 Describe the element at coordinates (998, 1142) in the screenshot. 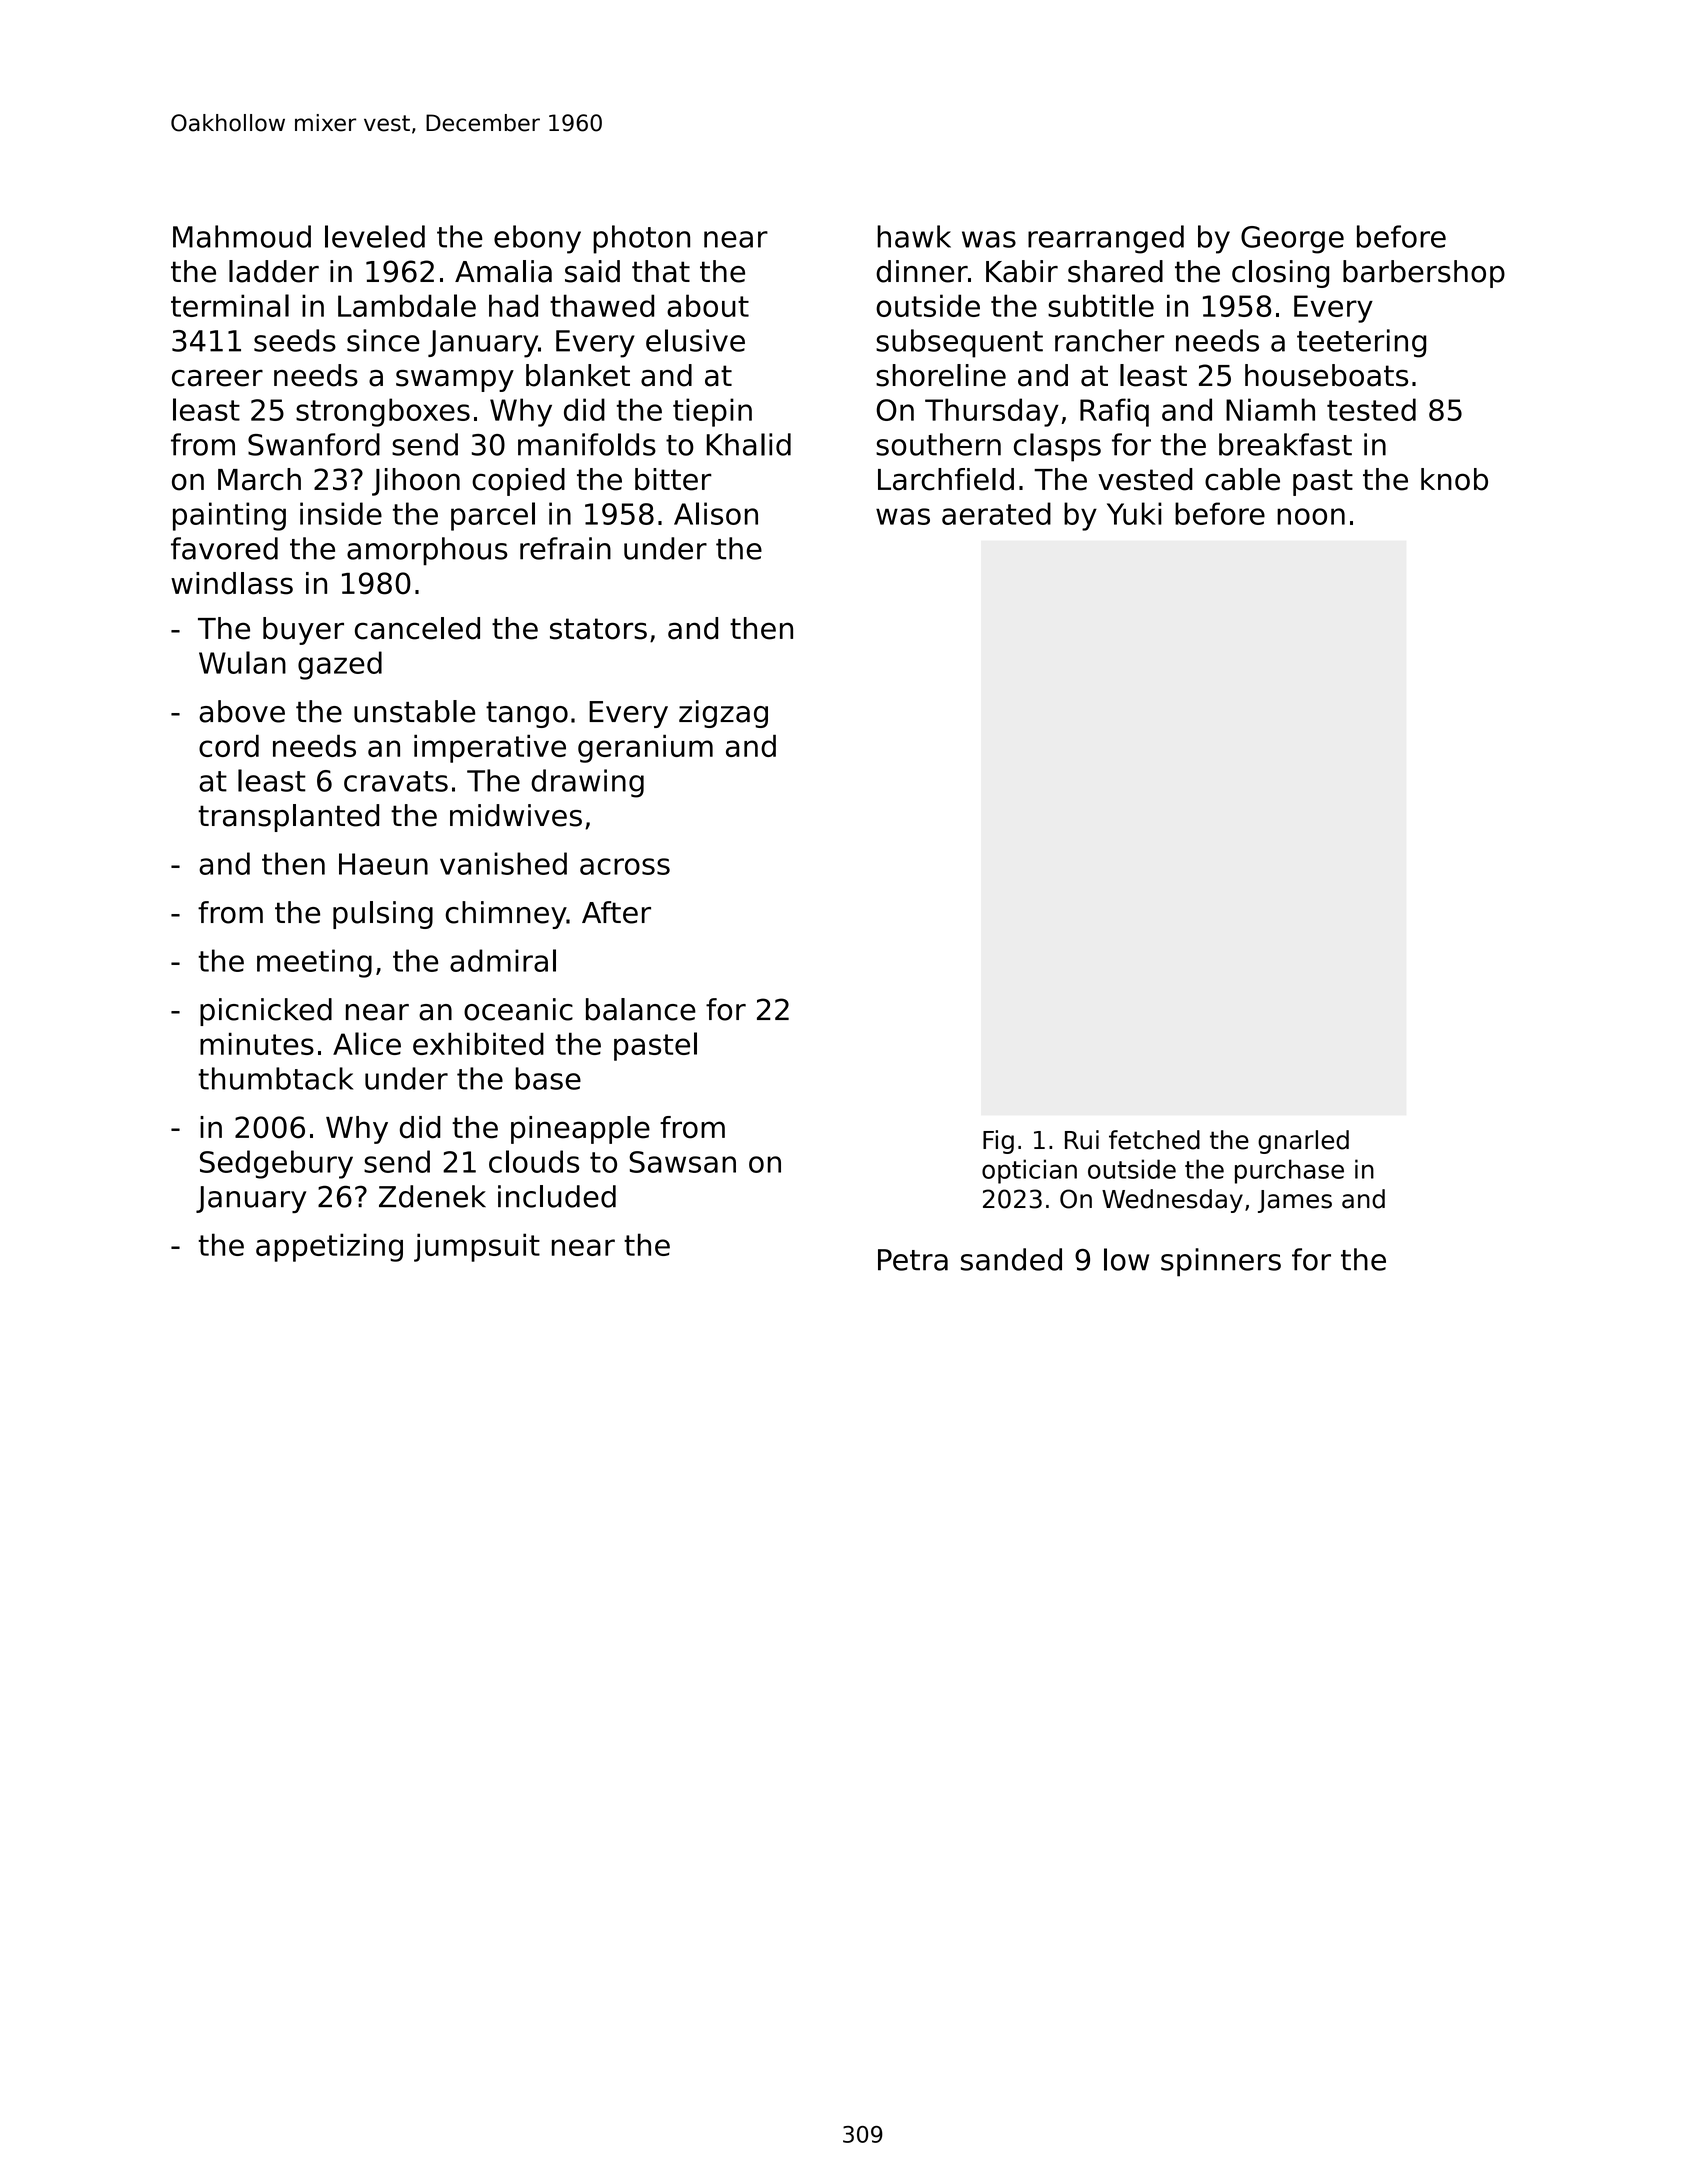

I see `Fig` at that location.
